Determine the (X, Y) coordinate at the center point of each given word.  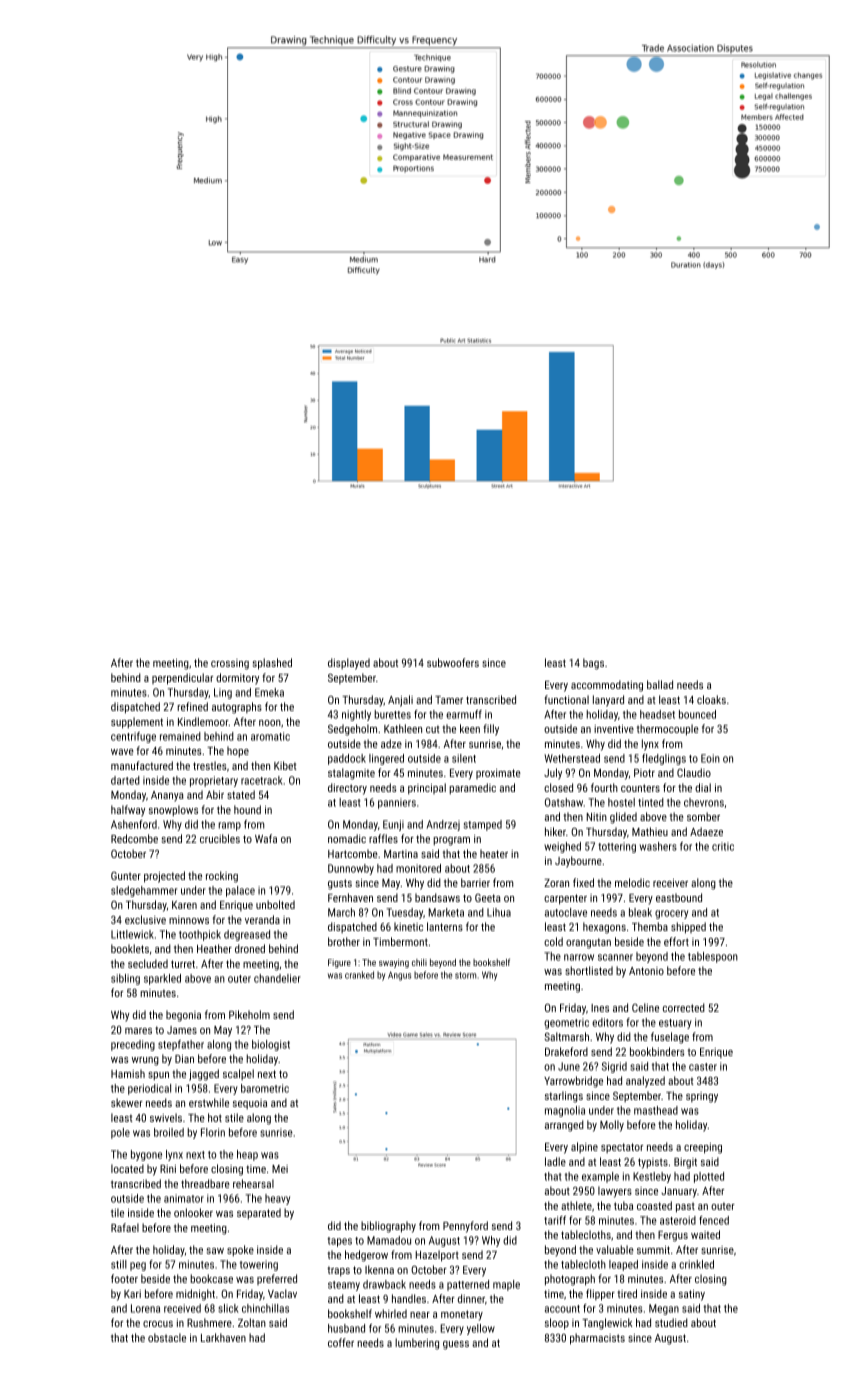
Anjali (400, 701)
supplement (137, 723)
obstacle (167, 1337)
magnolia (565, 1111)
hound (247, 809)
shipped (688, 928)
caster (703, 1067)
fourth (604, 787)
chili (419, 962)
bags (593, 664)
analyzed (645, 1082)
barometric (265, 1088)
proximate (498, 774)
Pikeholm (249, 1014)
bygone (146, 1155)
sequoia (250, 1104)
